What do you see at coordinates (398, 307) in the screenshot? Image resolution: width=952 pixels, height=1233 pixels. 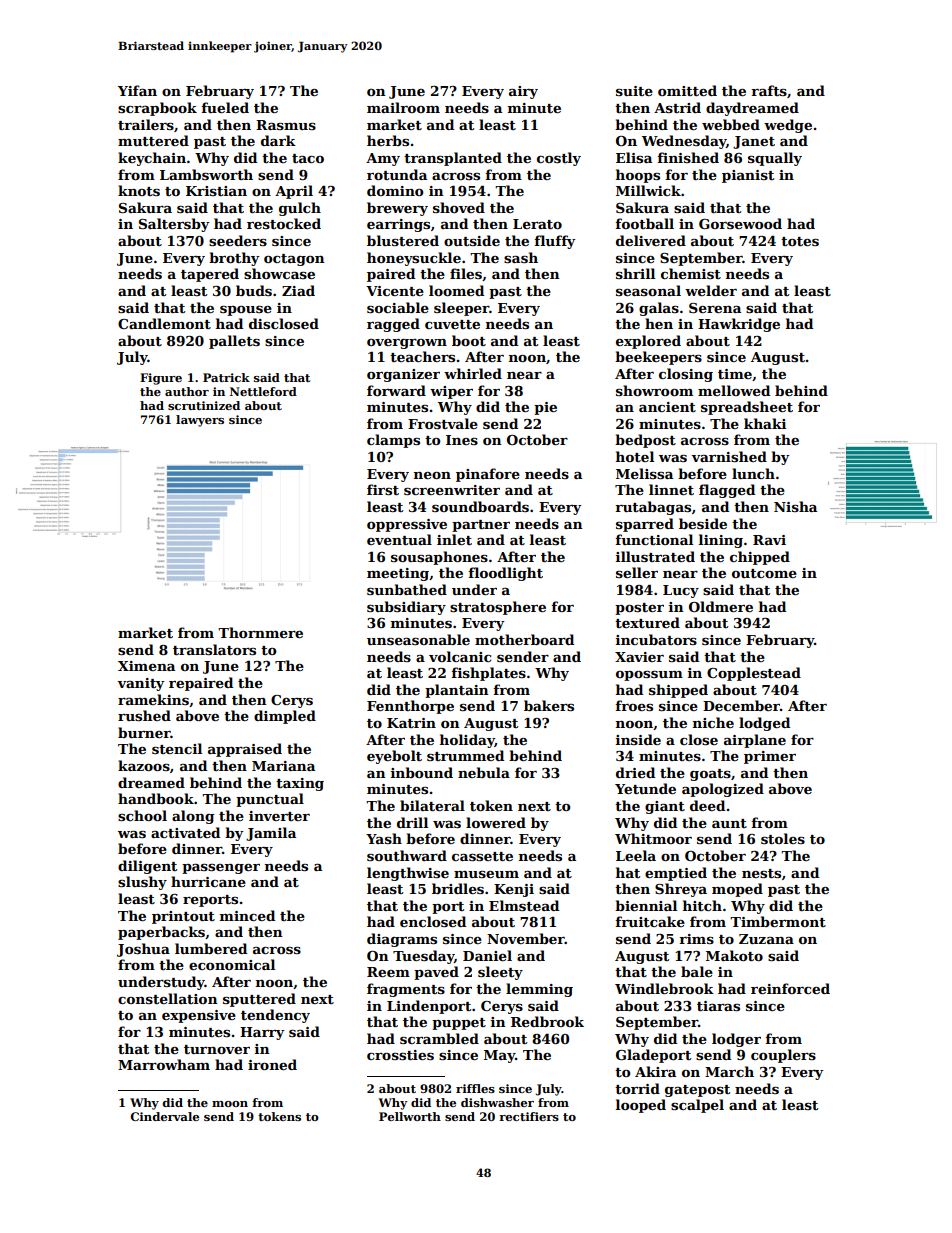 I see `sociable` at bounding box center [398, 307].
